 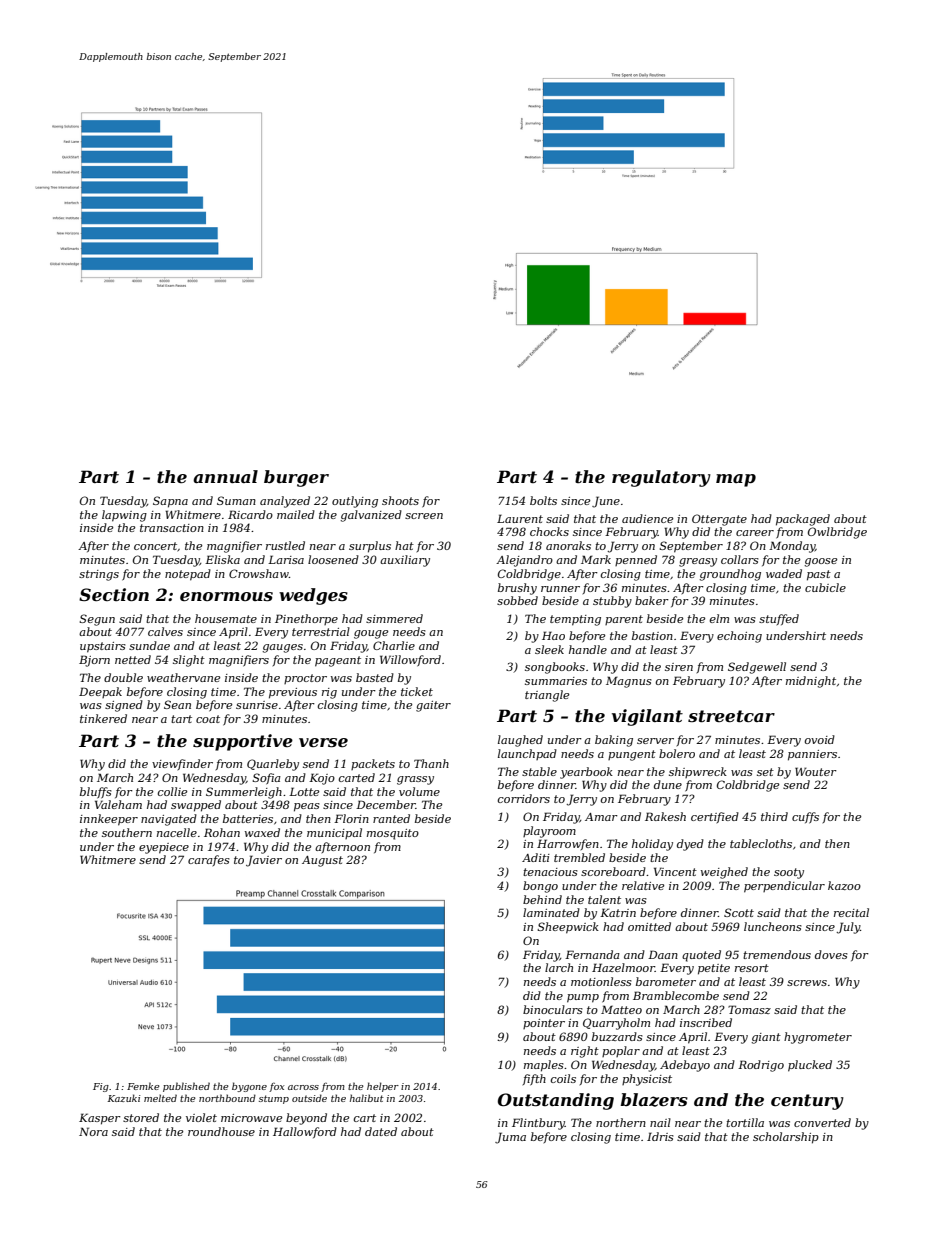 I want to click on hygrometer, so click(x=818, y=1038).
